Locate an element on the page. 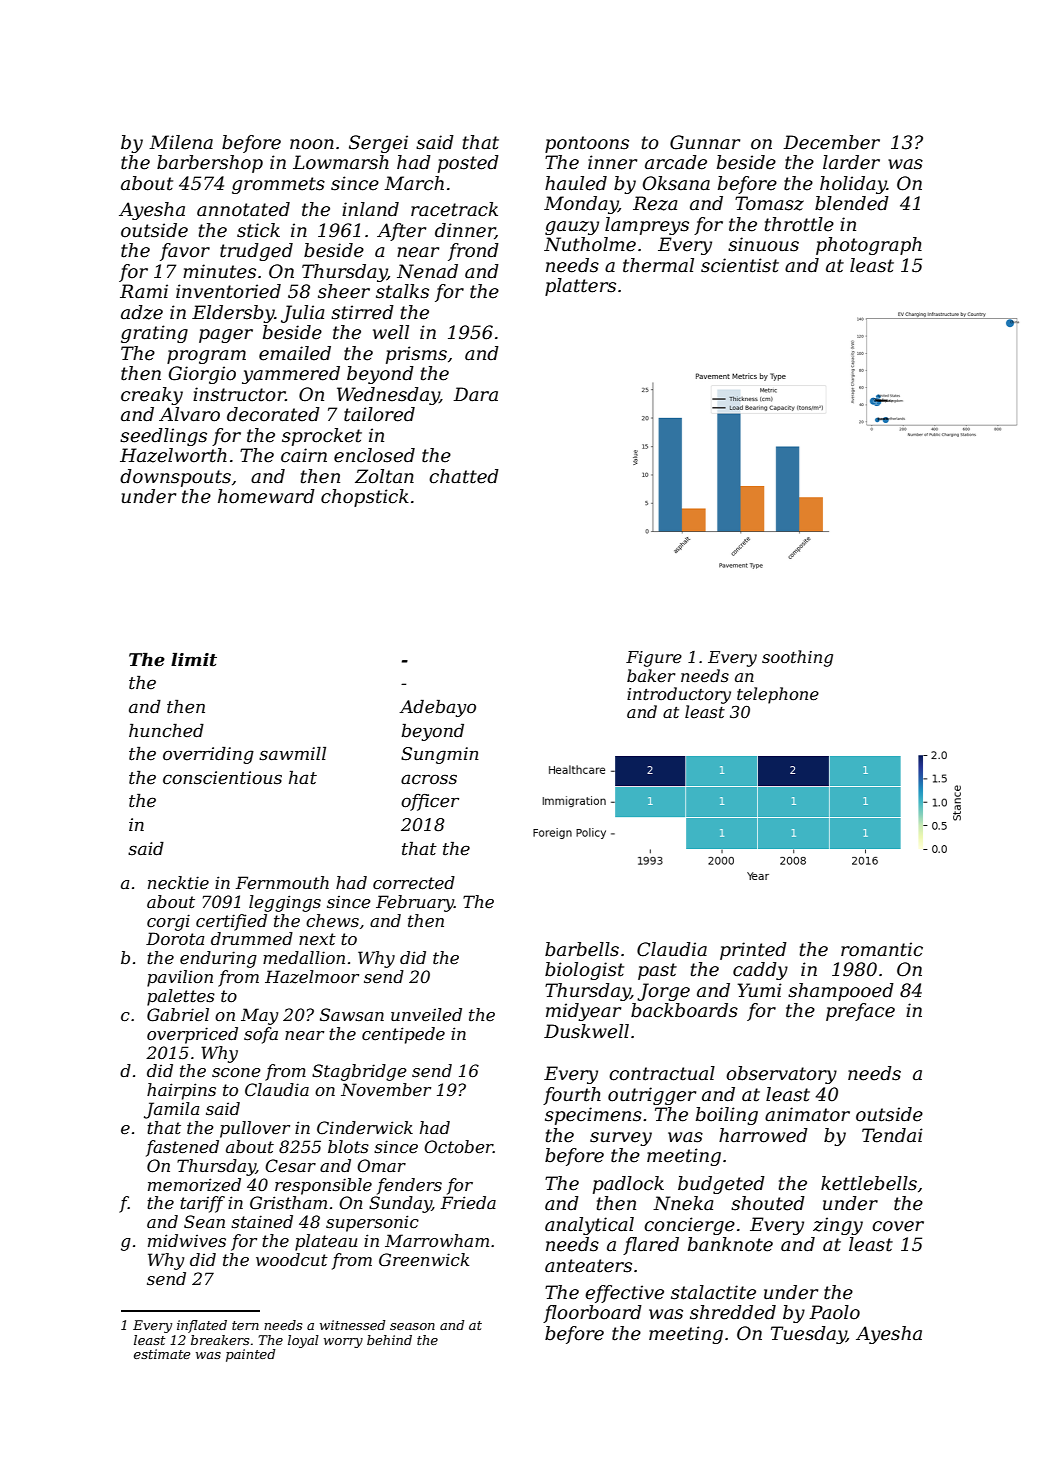  scientist is located at coordinates (740, 265).
